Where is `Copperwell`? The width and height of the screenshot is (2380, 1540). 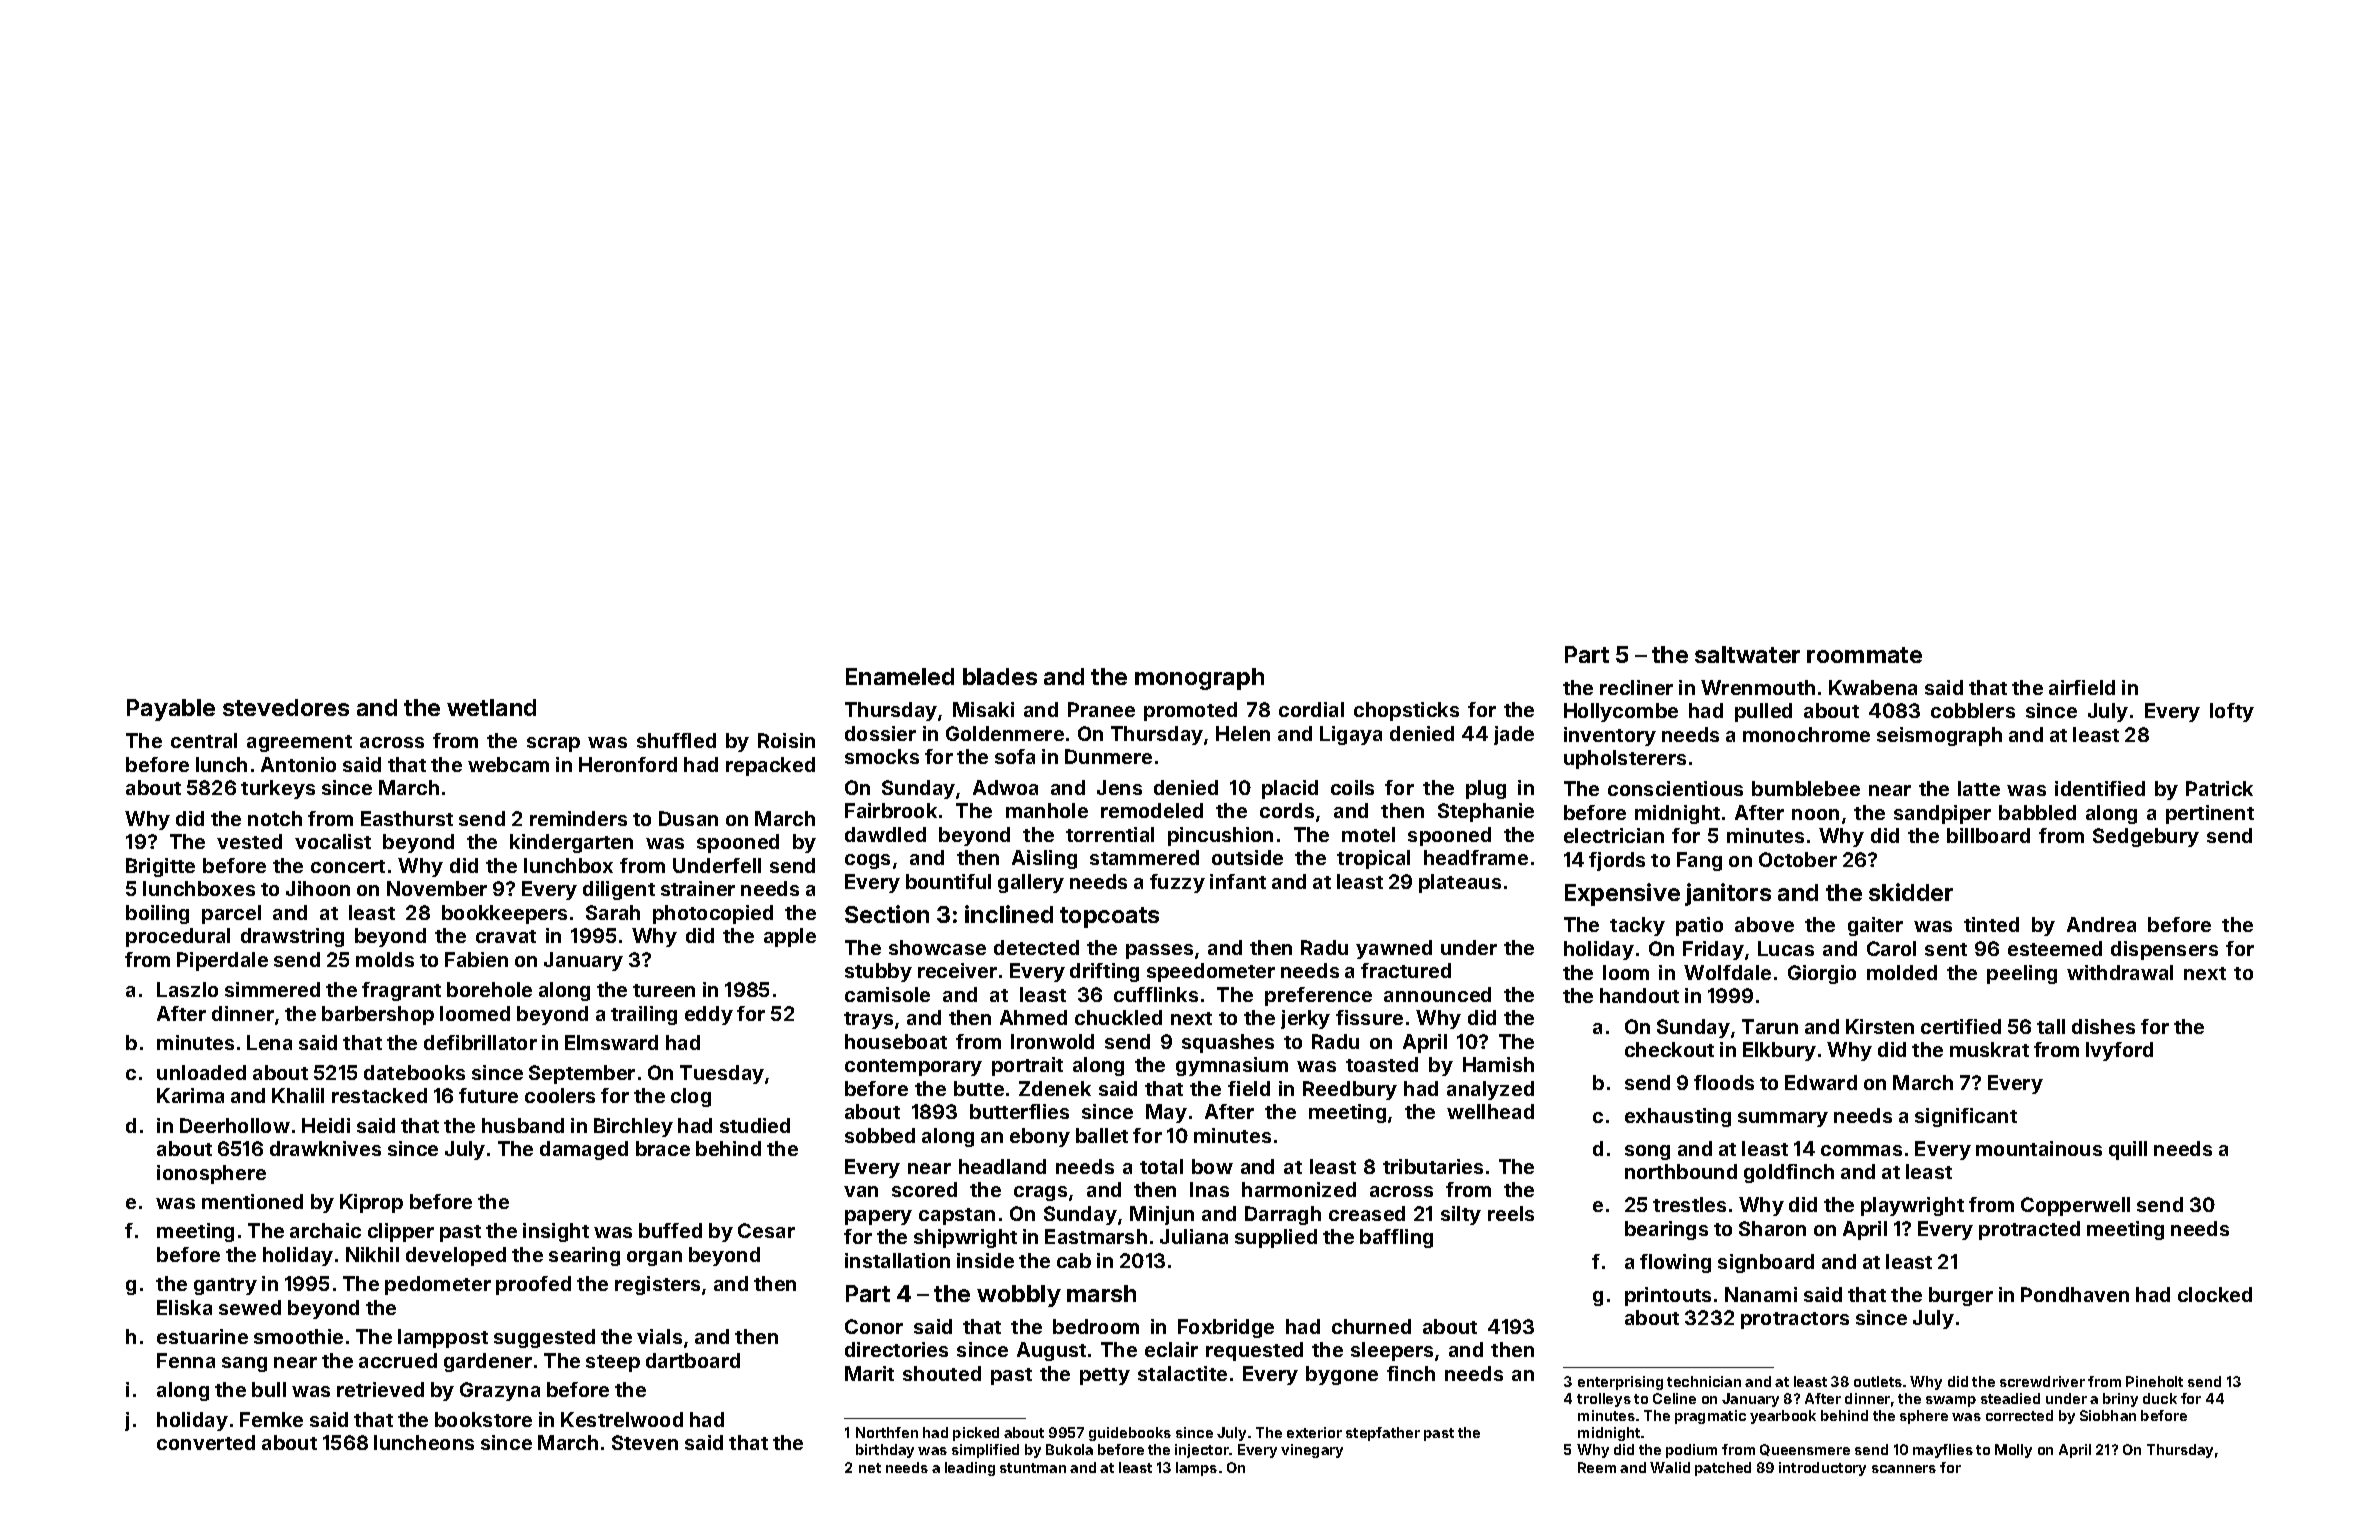
Copperwell is located at coordinates (2075, 1206).
